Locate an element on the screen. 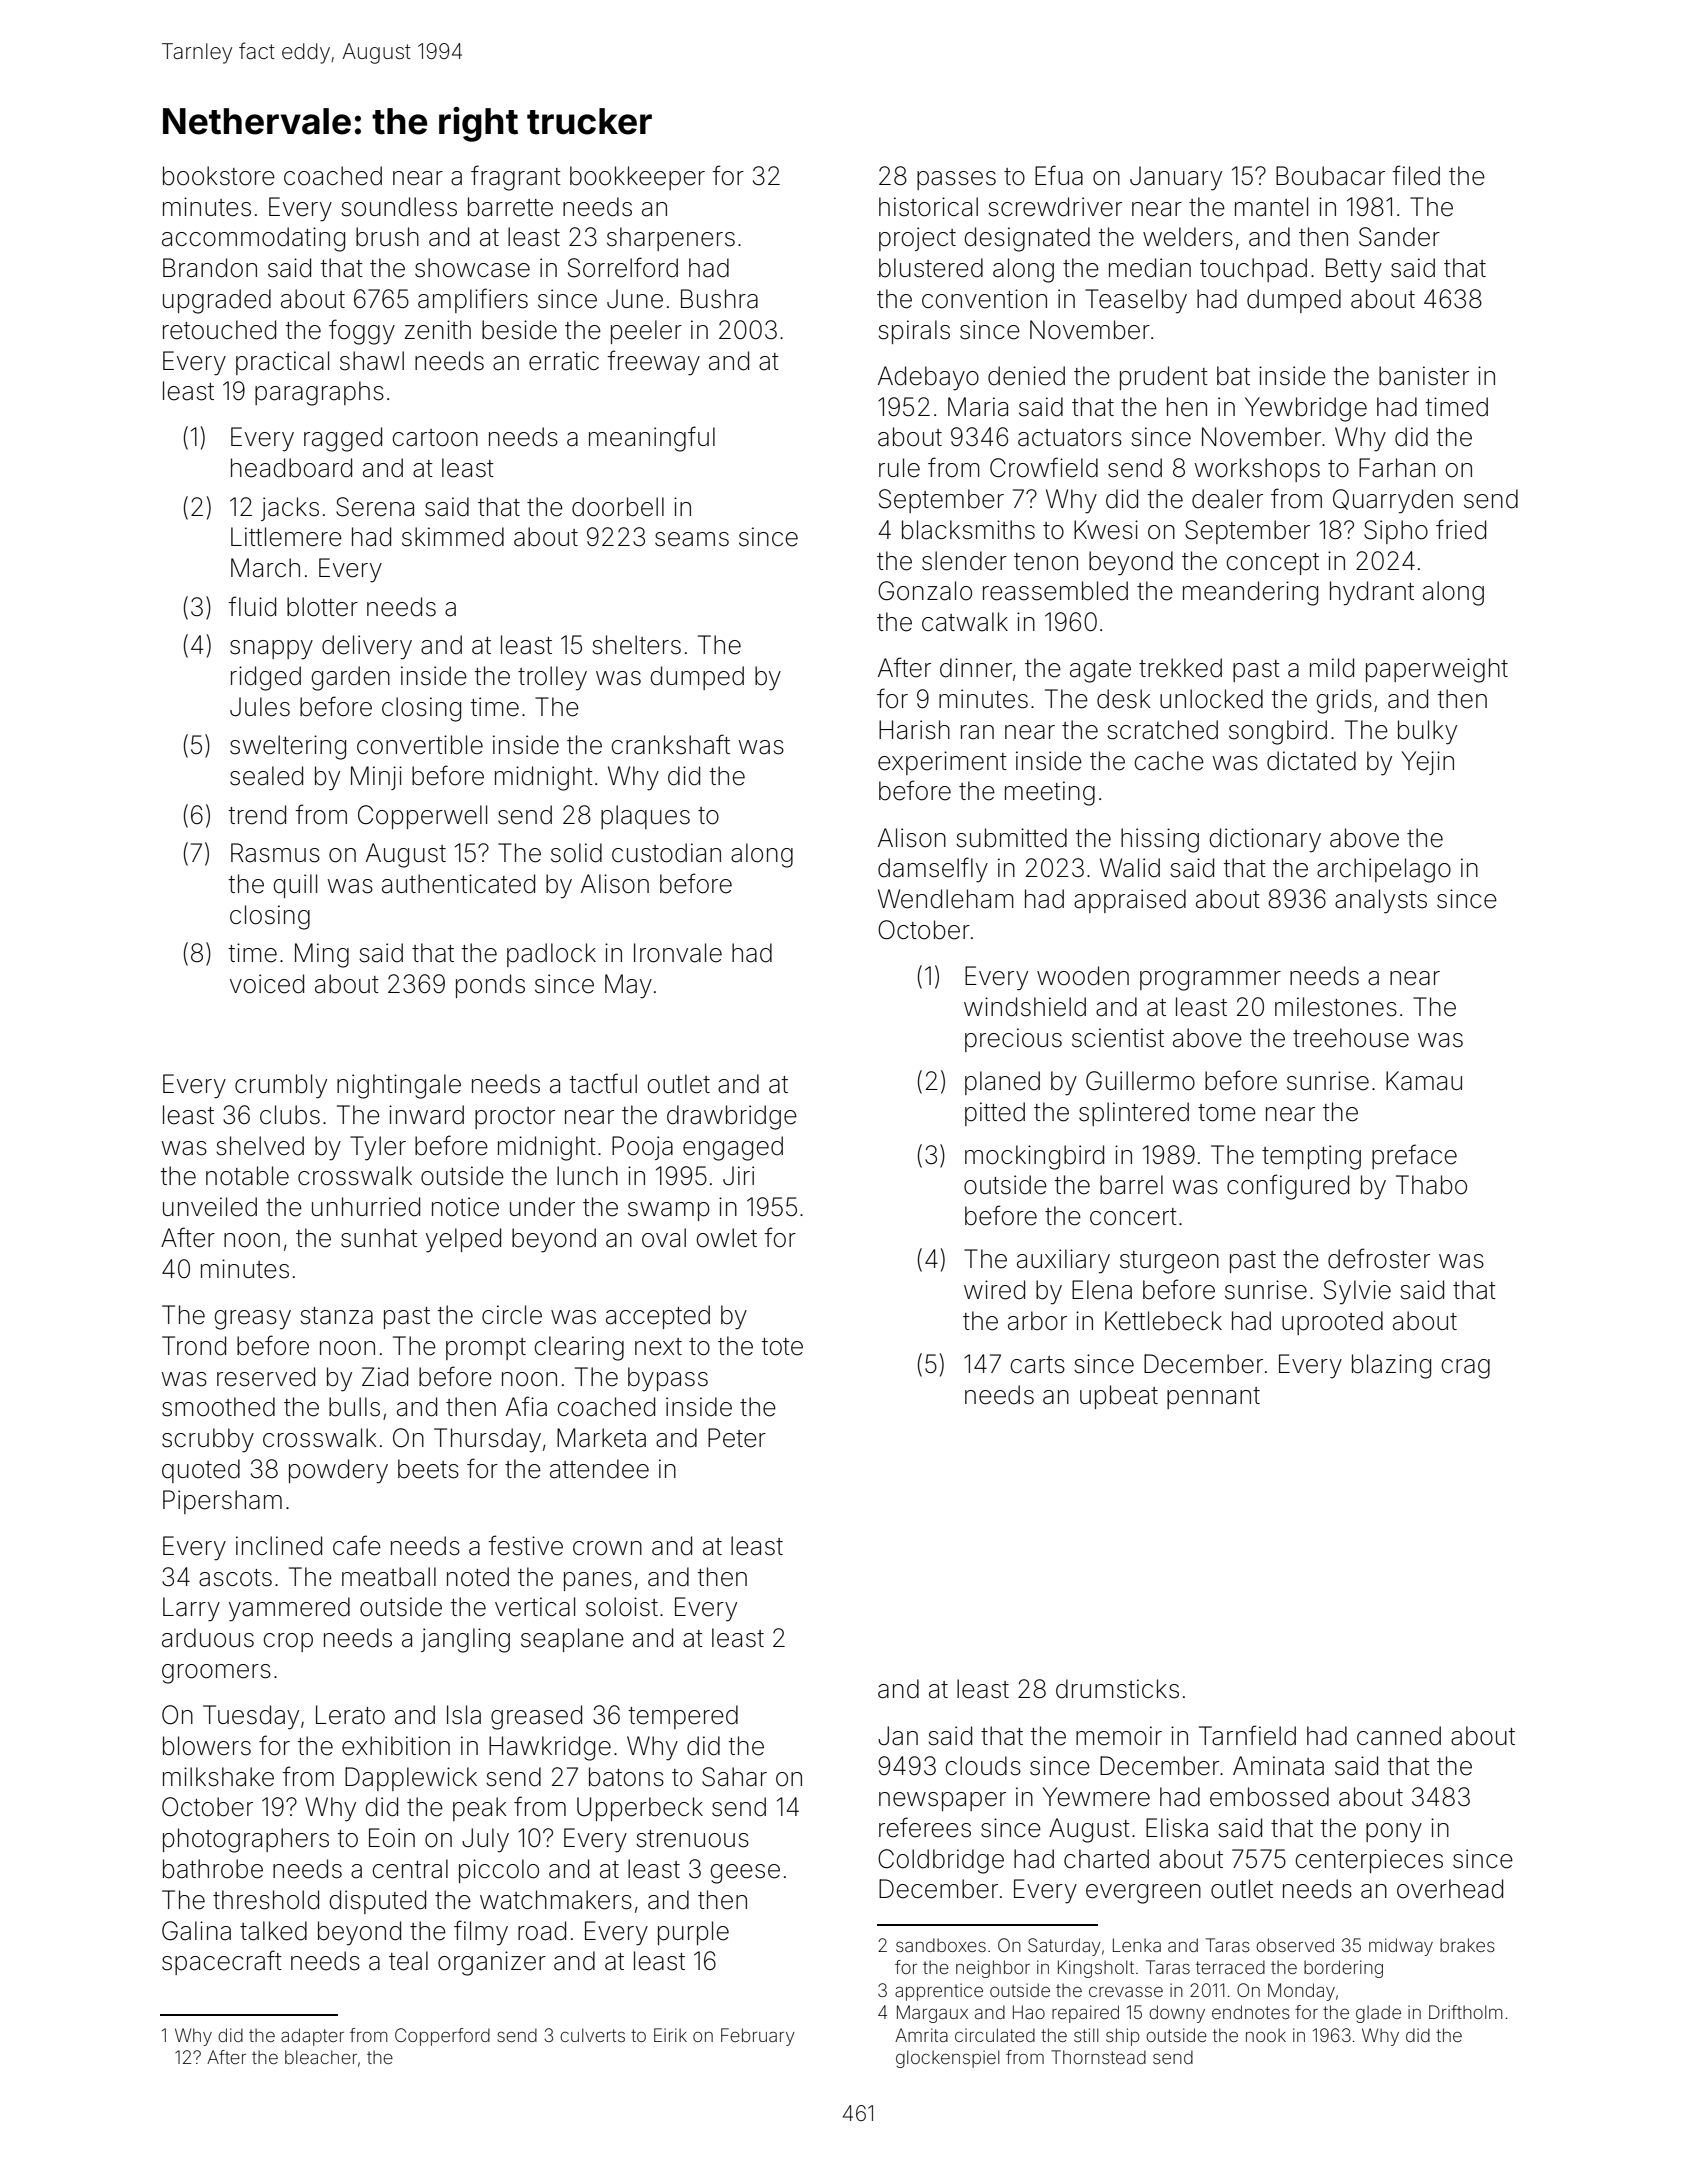 Image resolution: width=1683 pixels, height=2178 pixels. glockenspiel is located at coordinates (948, 2059).
